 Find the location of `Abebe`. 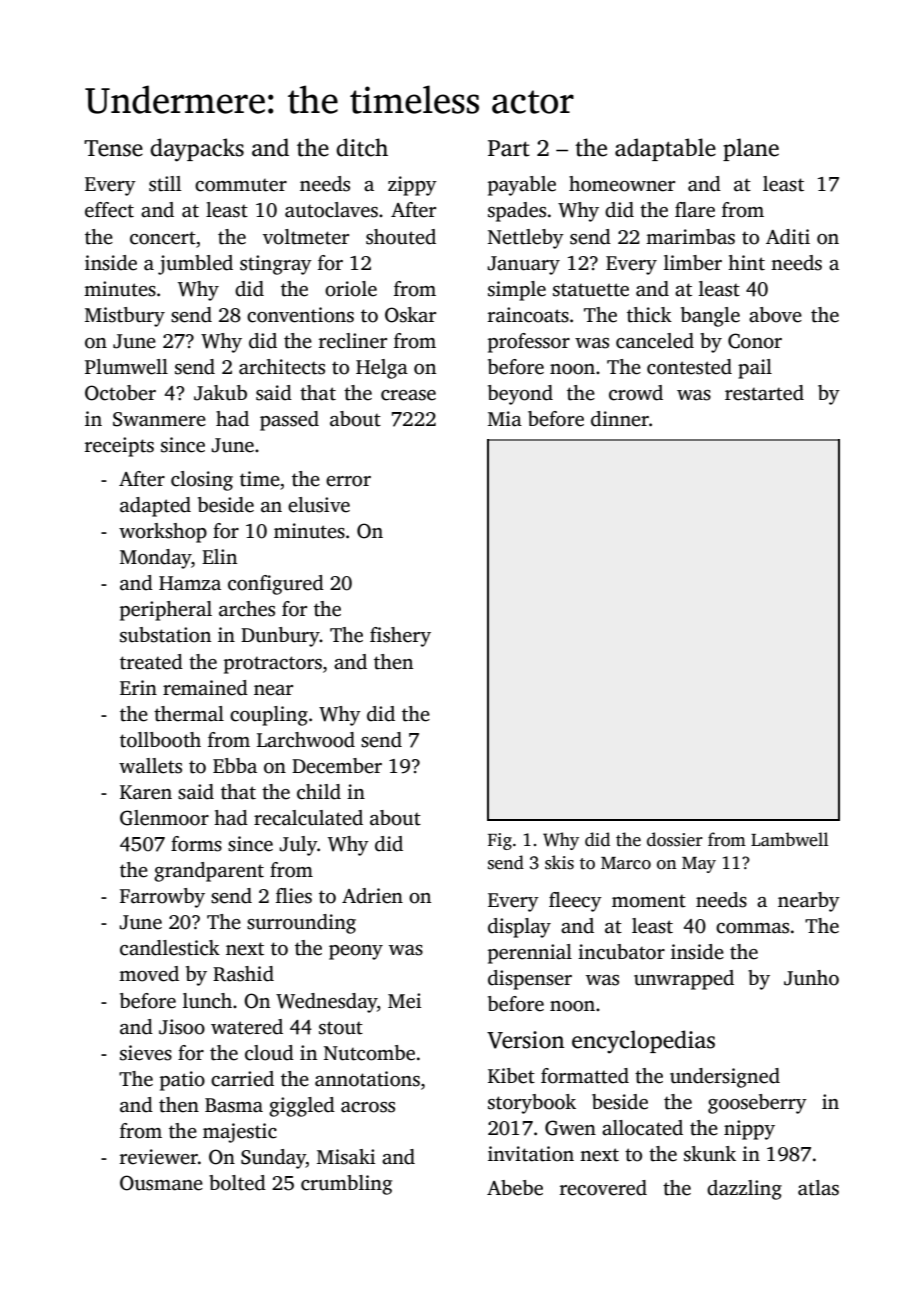

Abebe is located at coordinates (515, 1188).
